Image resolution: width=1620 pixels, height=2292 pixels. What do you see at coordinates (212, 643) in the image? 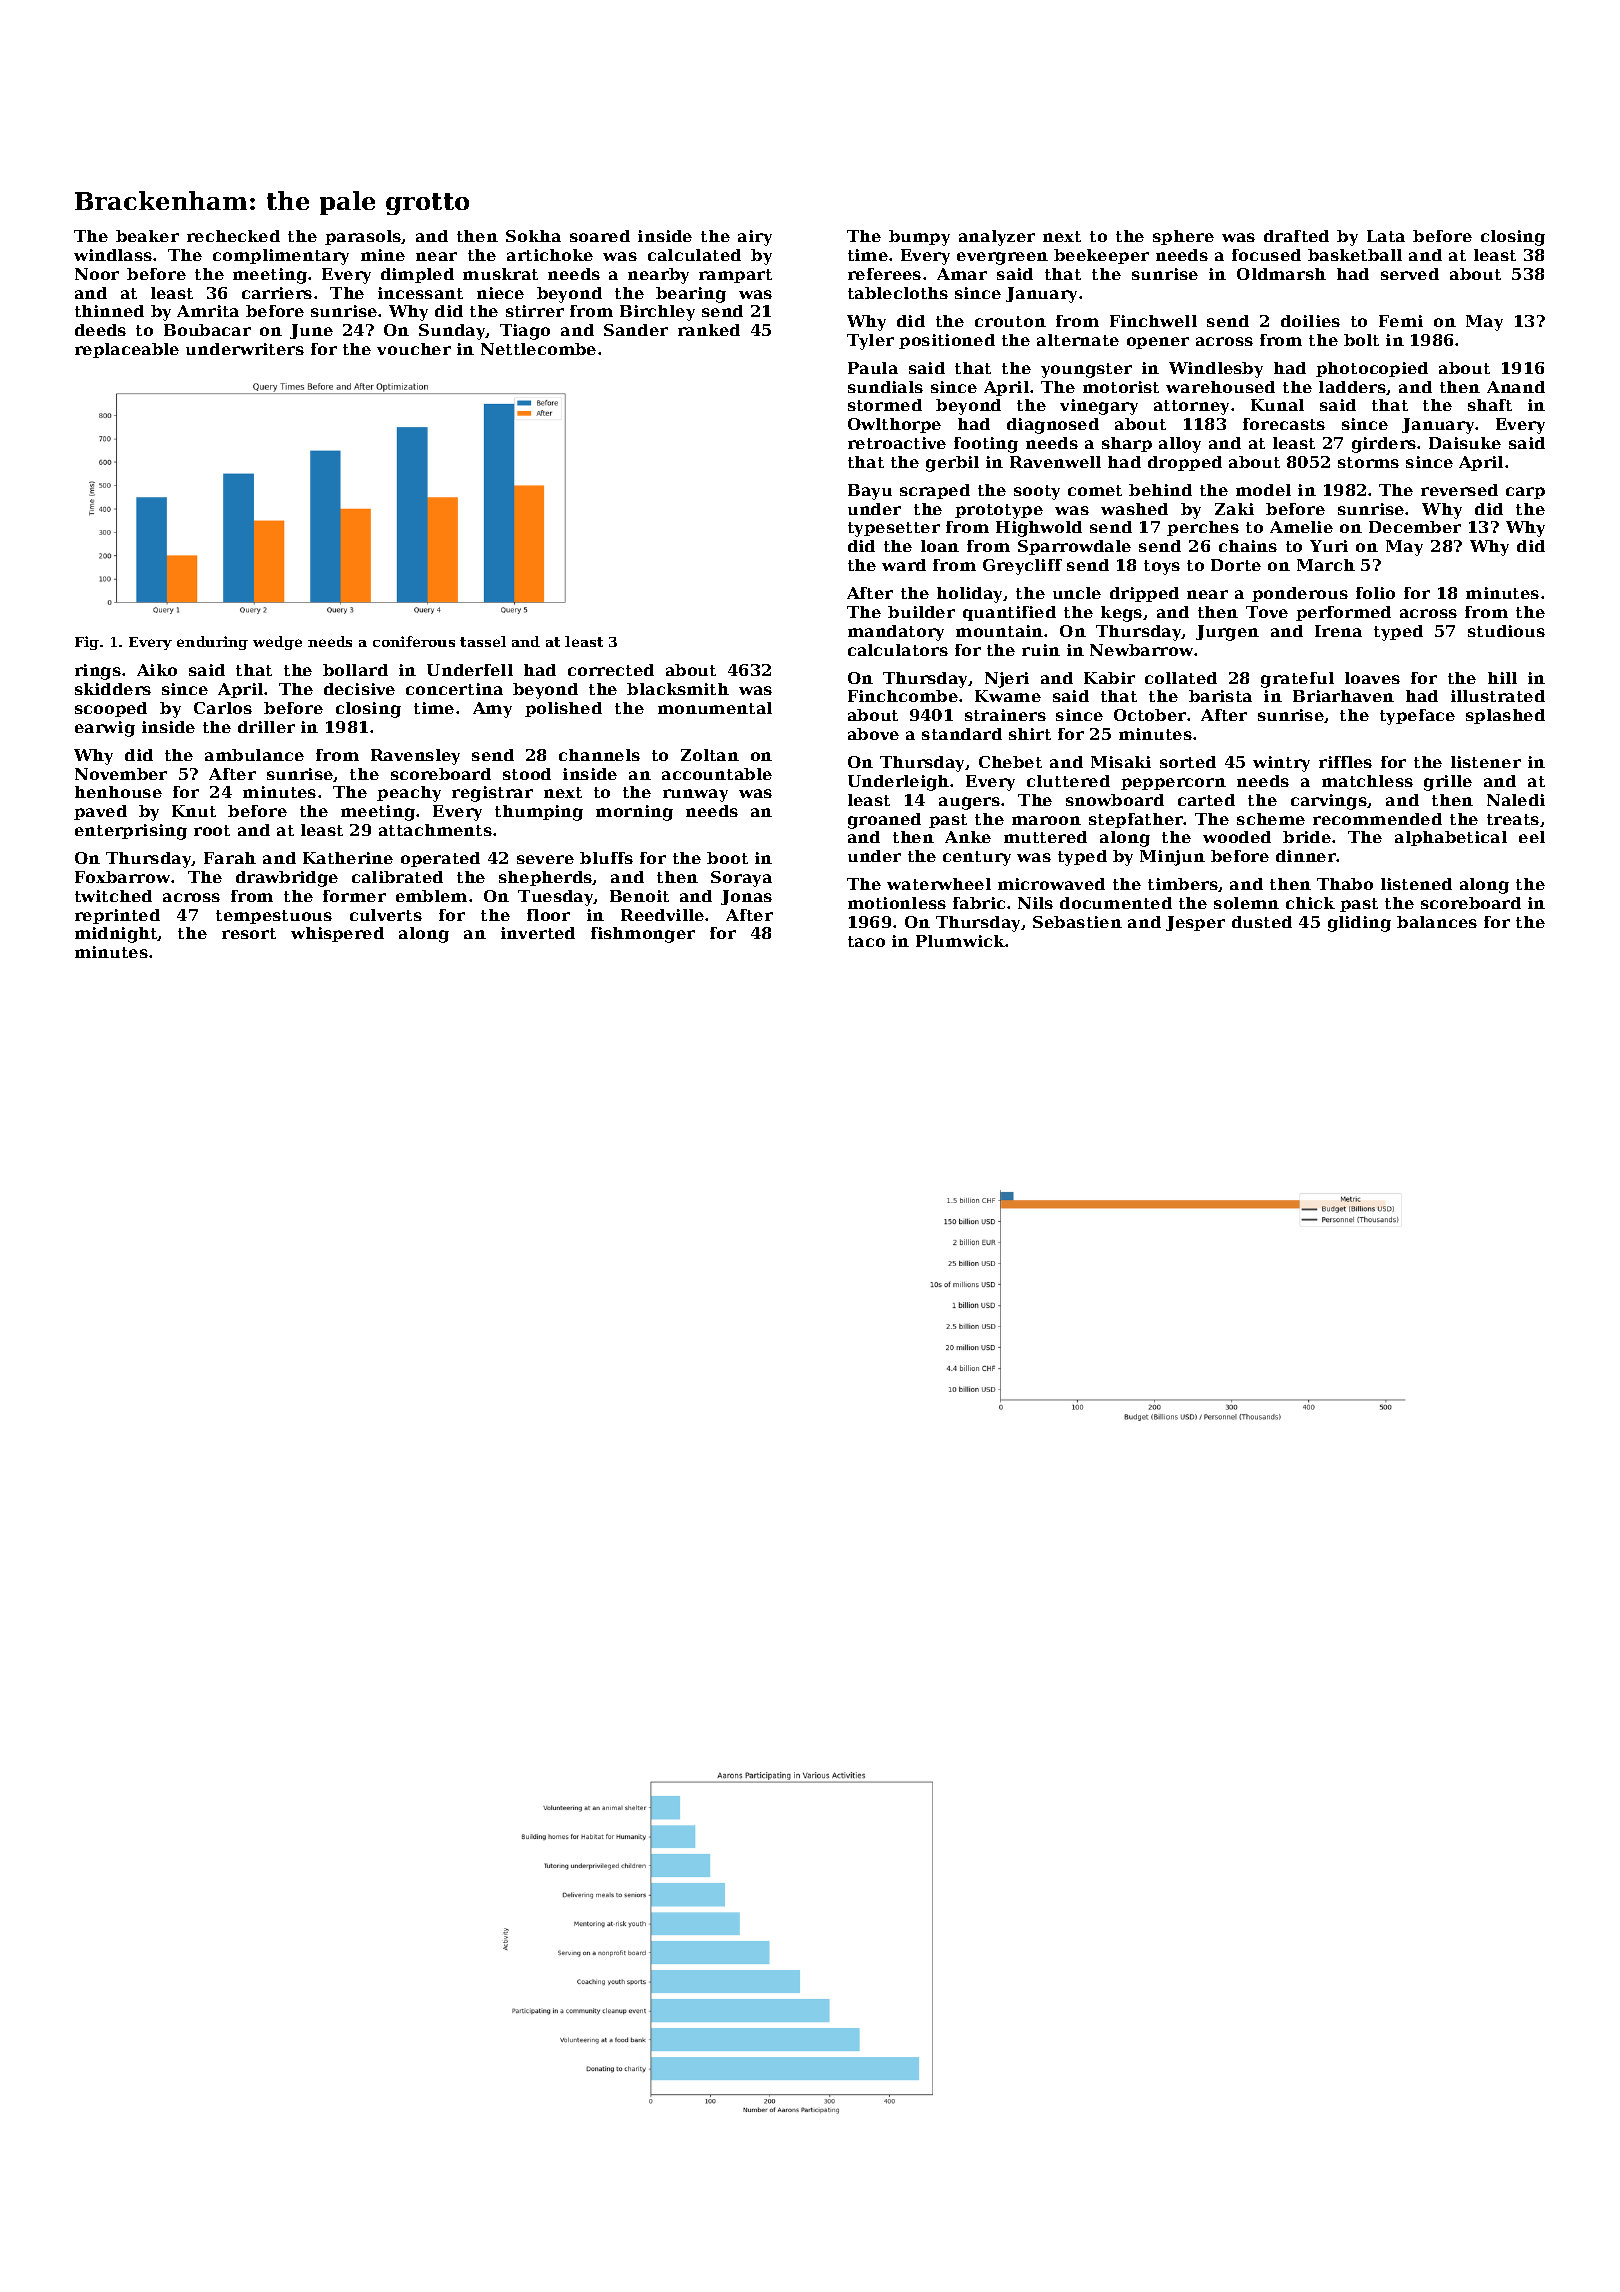
I see `enduring` at bounding box center [212, 643].
